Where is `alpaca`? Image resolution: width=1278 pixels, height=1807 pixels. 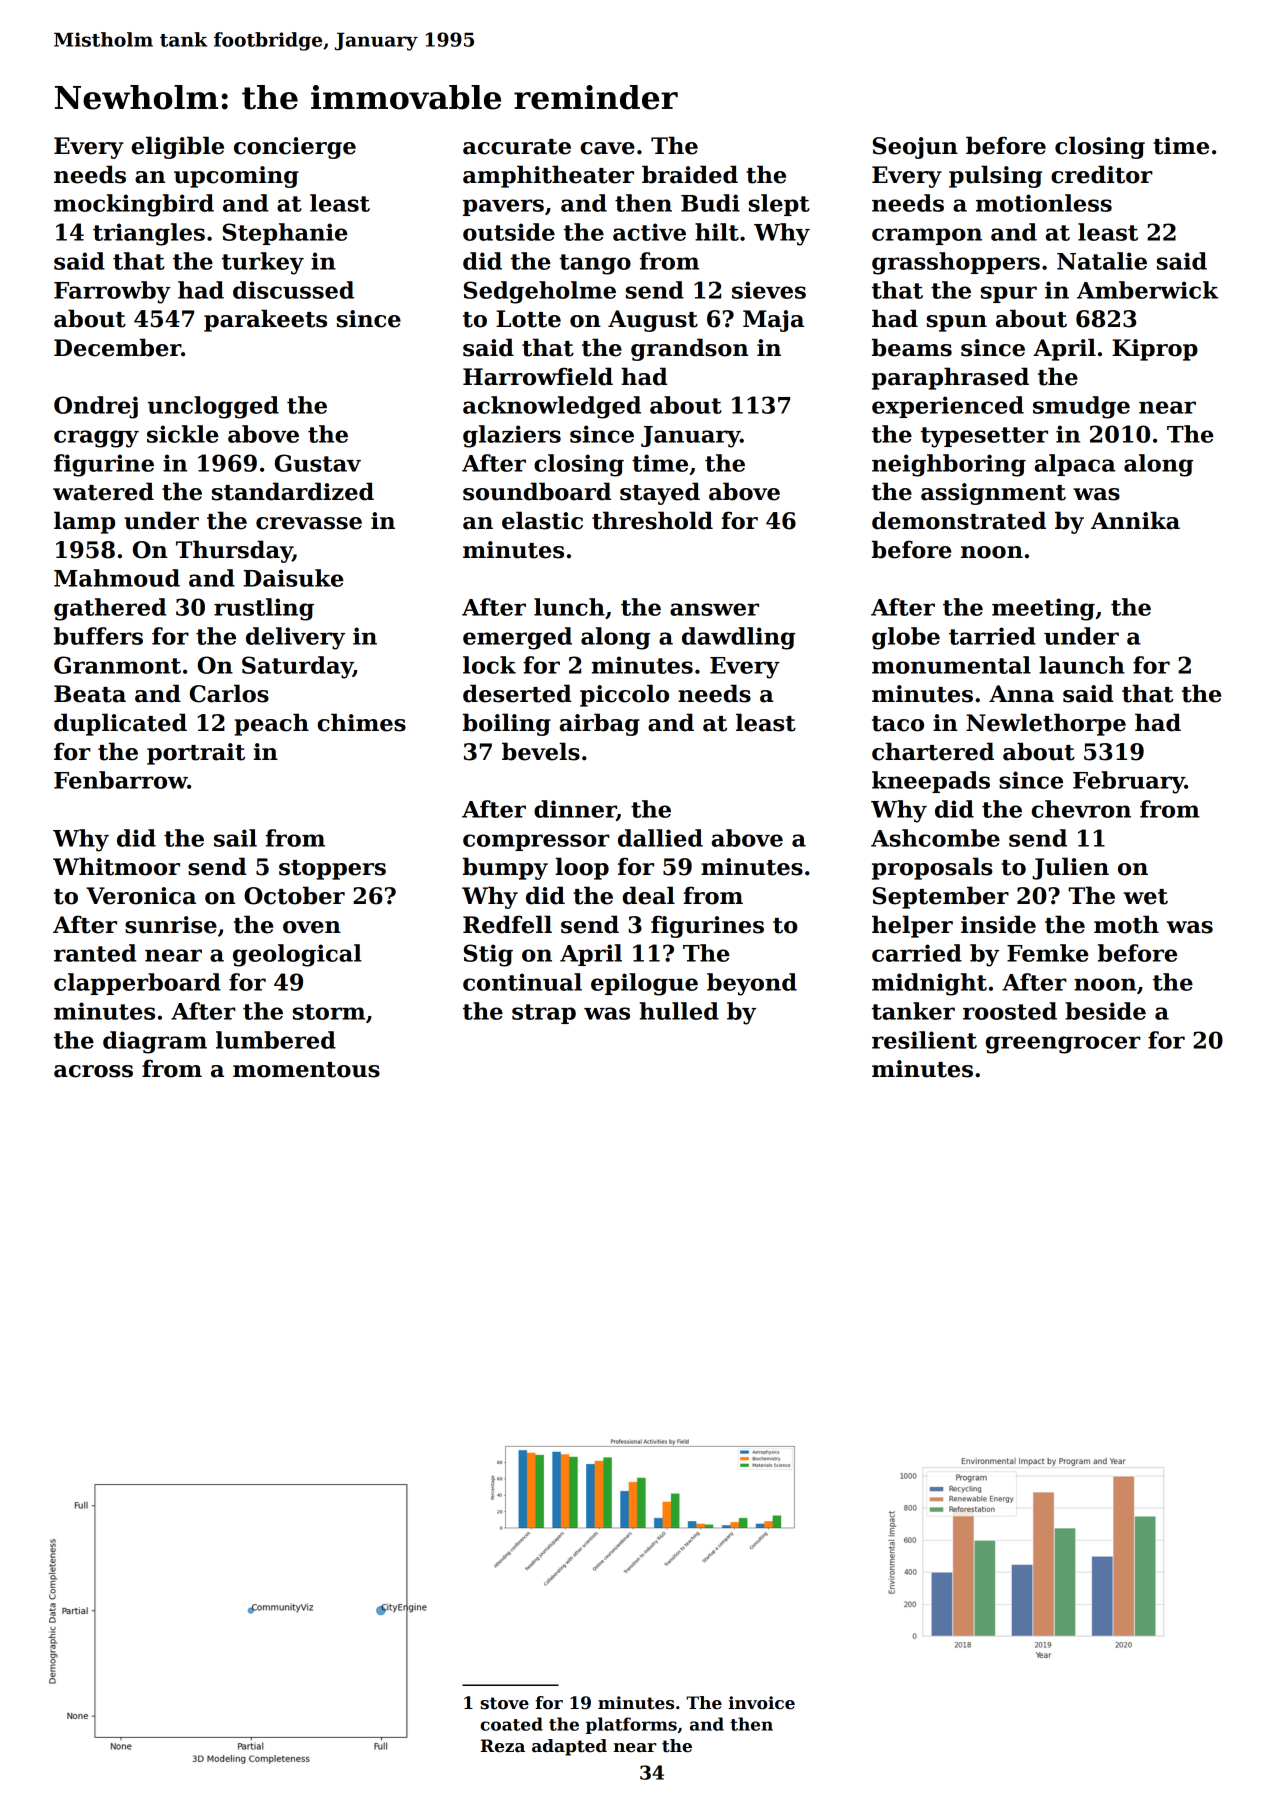
alpaca is located at coordinates (1075, 465).
